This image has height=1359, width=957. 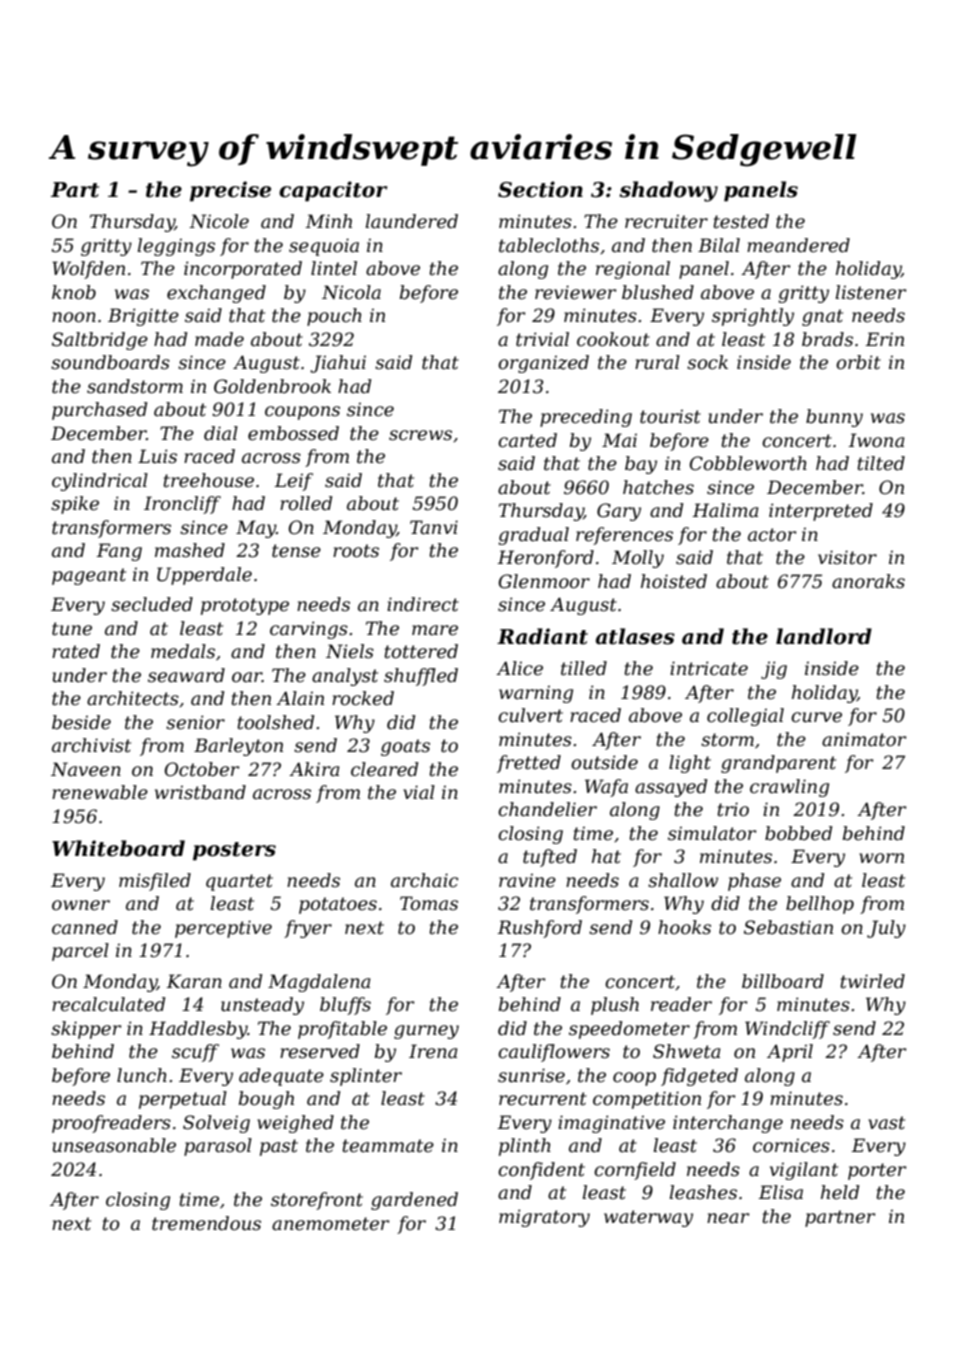 I want to click on toolshed, so click(x=275, y=722).
